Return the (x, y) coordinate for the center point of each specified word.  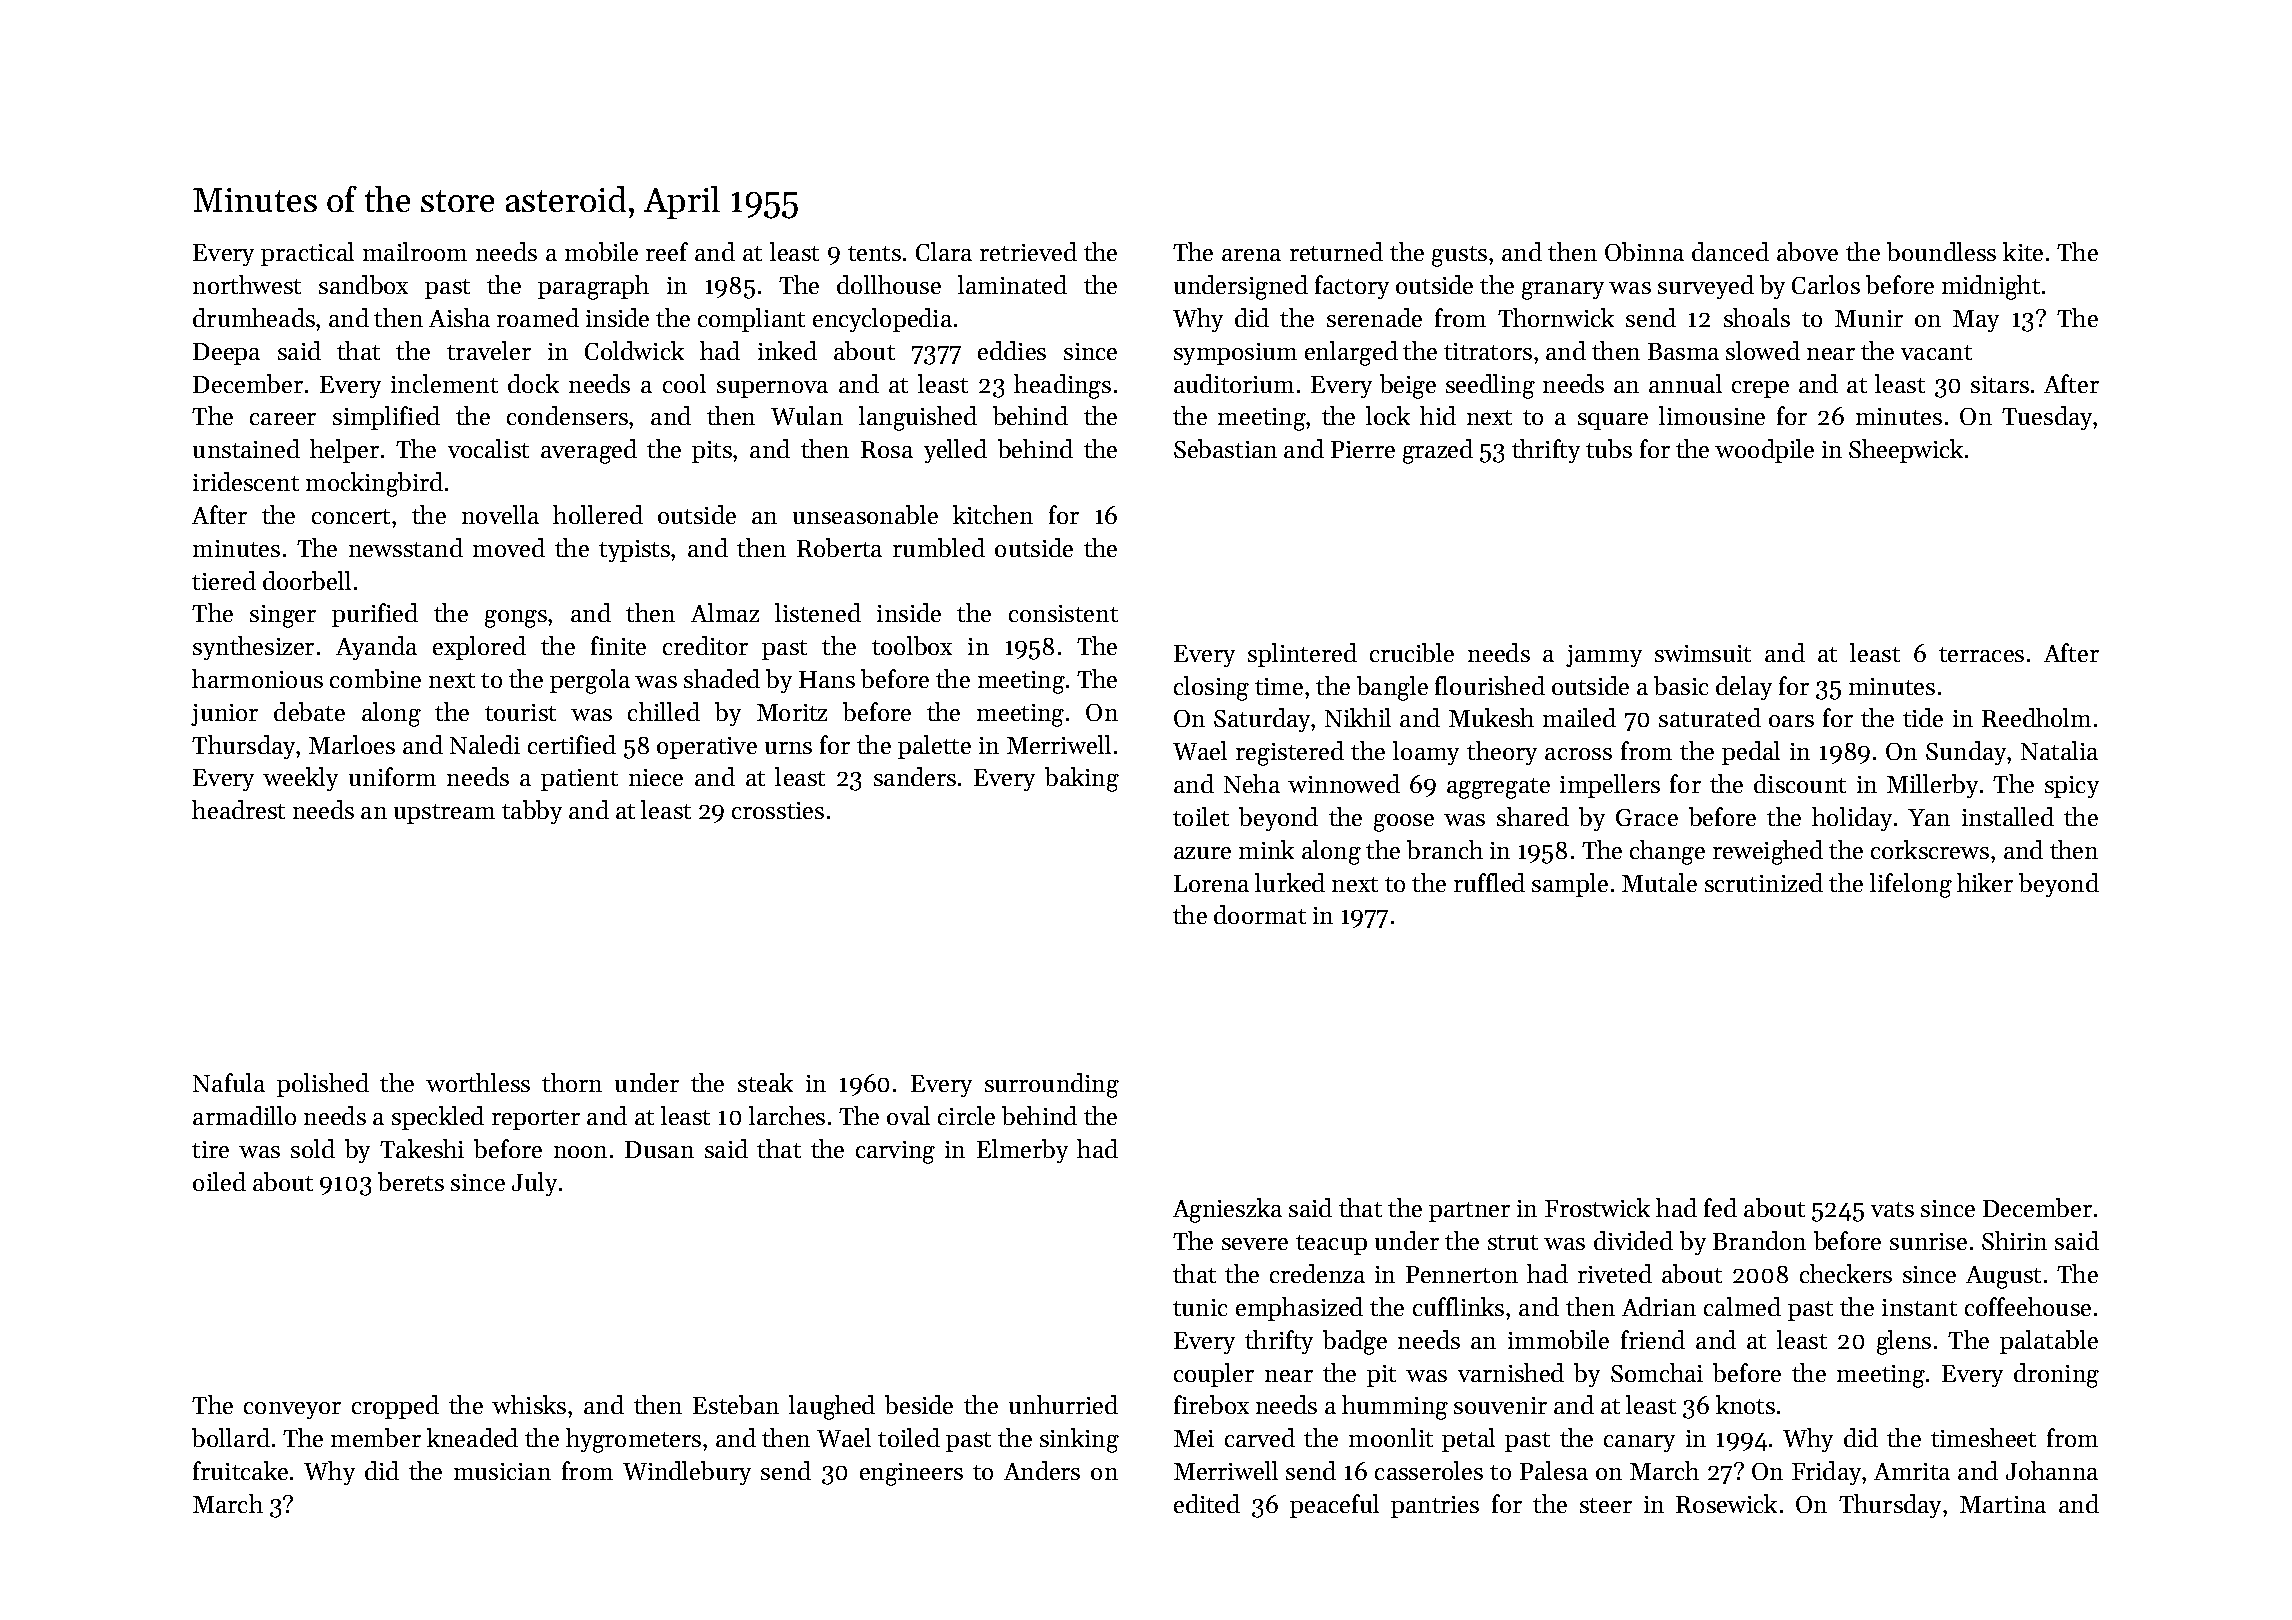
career (283, 419)
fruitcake (240, 1470)
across (1578, 754)
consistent (1063, 613)
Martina (2003, 1504)
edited (1207, 1503)
